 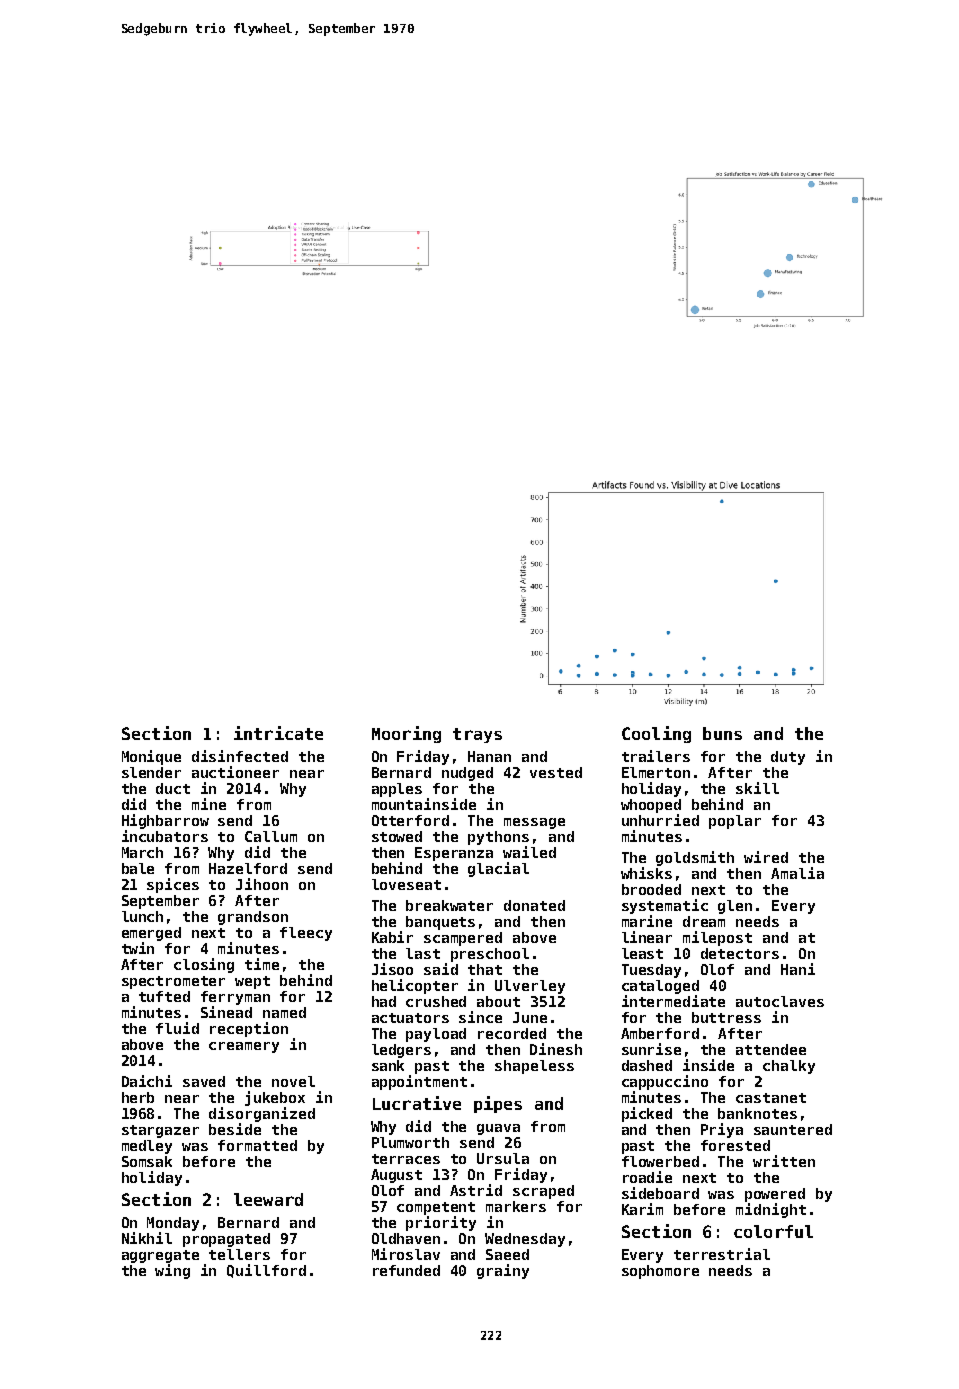 What do you see at coordinates (507, 1254) in the image?
I see `Saeed` at bounding box center [507, 1254].
